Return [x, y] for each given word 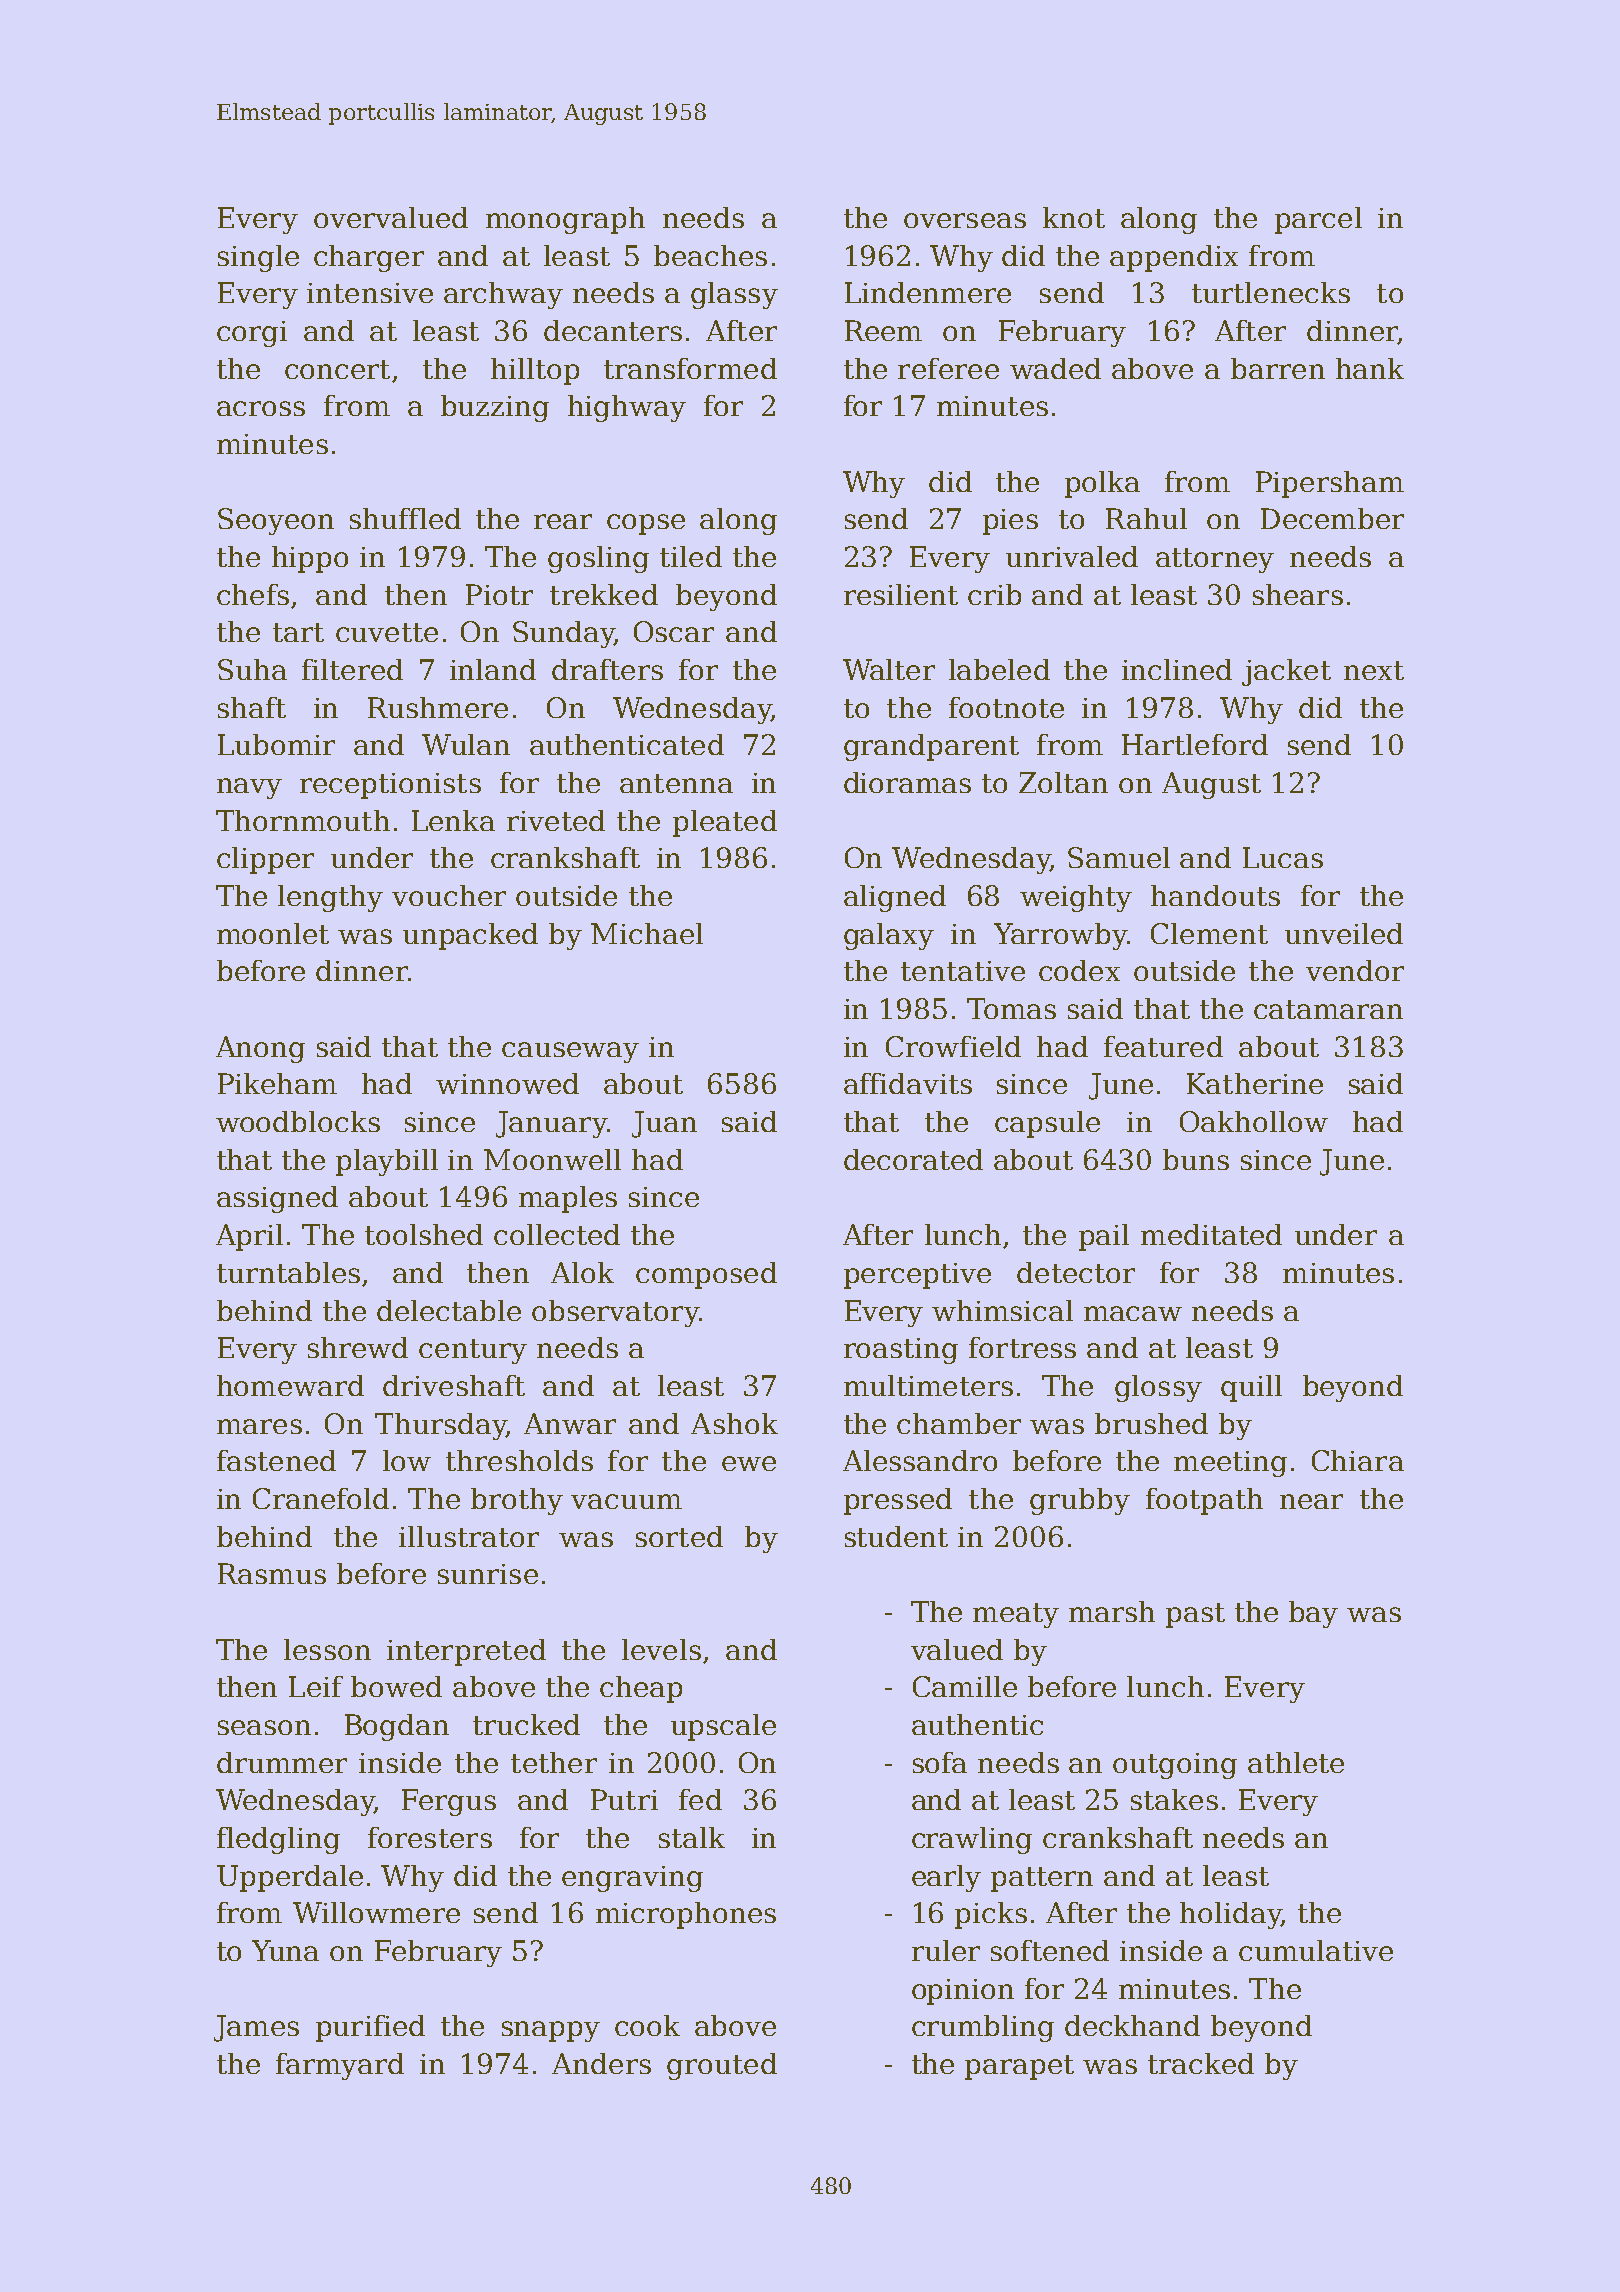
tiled [691, 556]
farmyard [340, 2066]
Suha [252, 669]
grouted [722, 2066]
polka [1102, 484]
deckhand [1132, 2025]
